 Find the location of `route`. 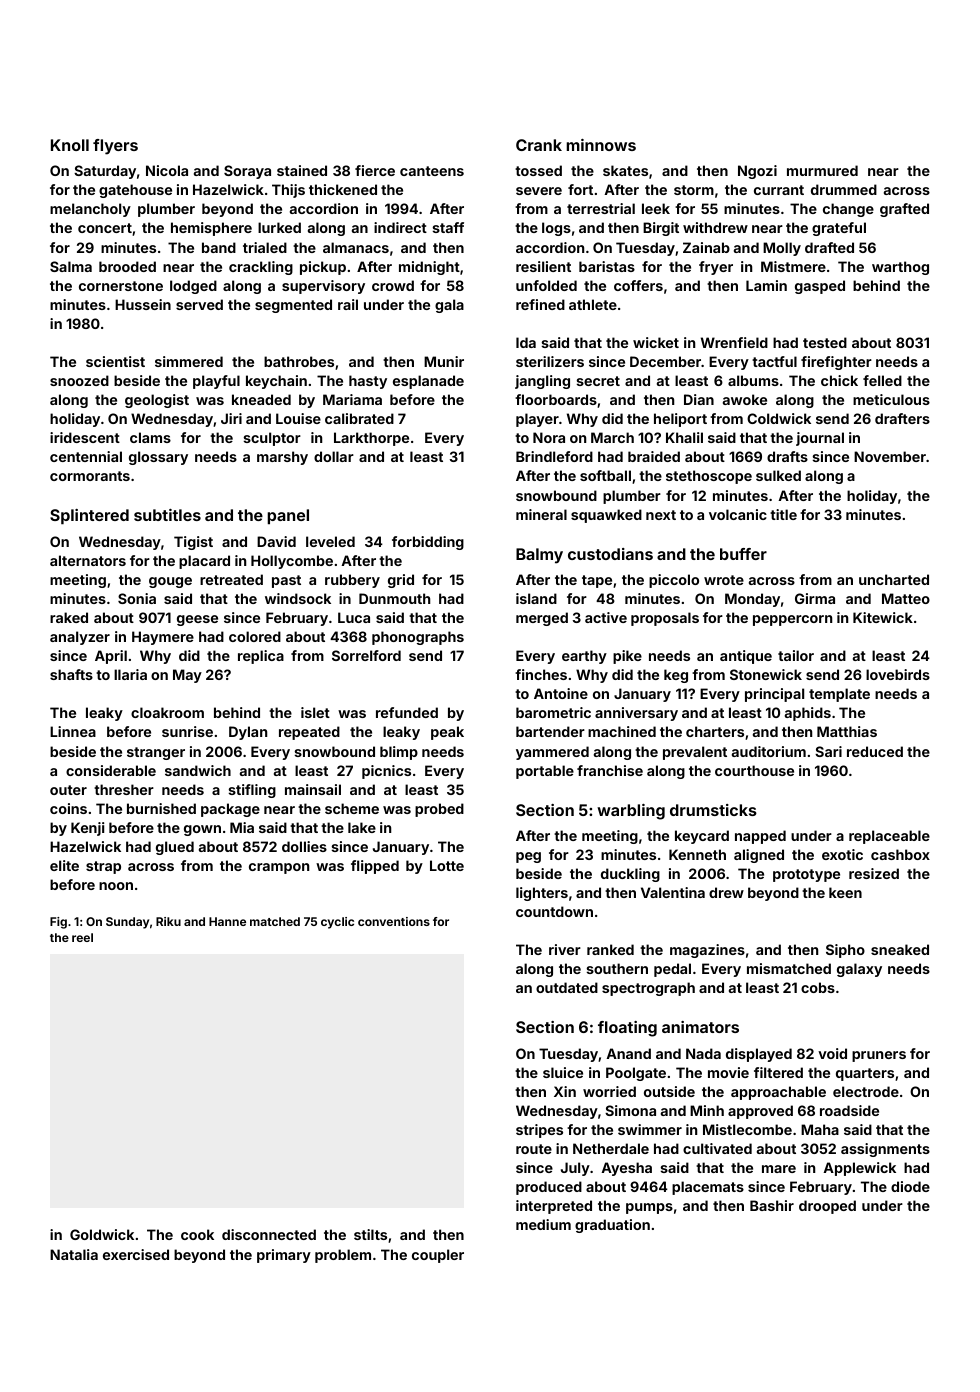

route is located at coordinates (534, 1149).
